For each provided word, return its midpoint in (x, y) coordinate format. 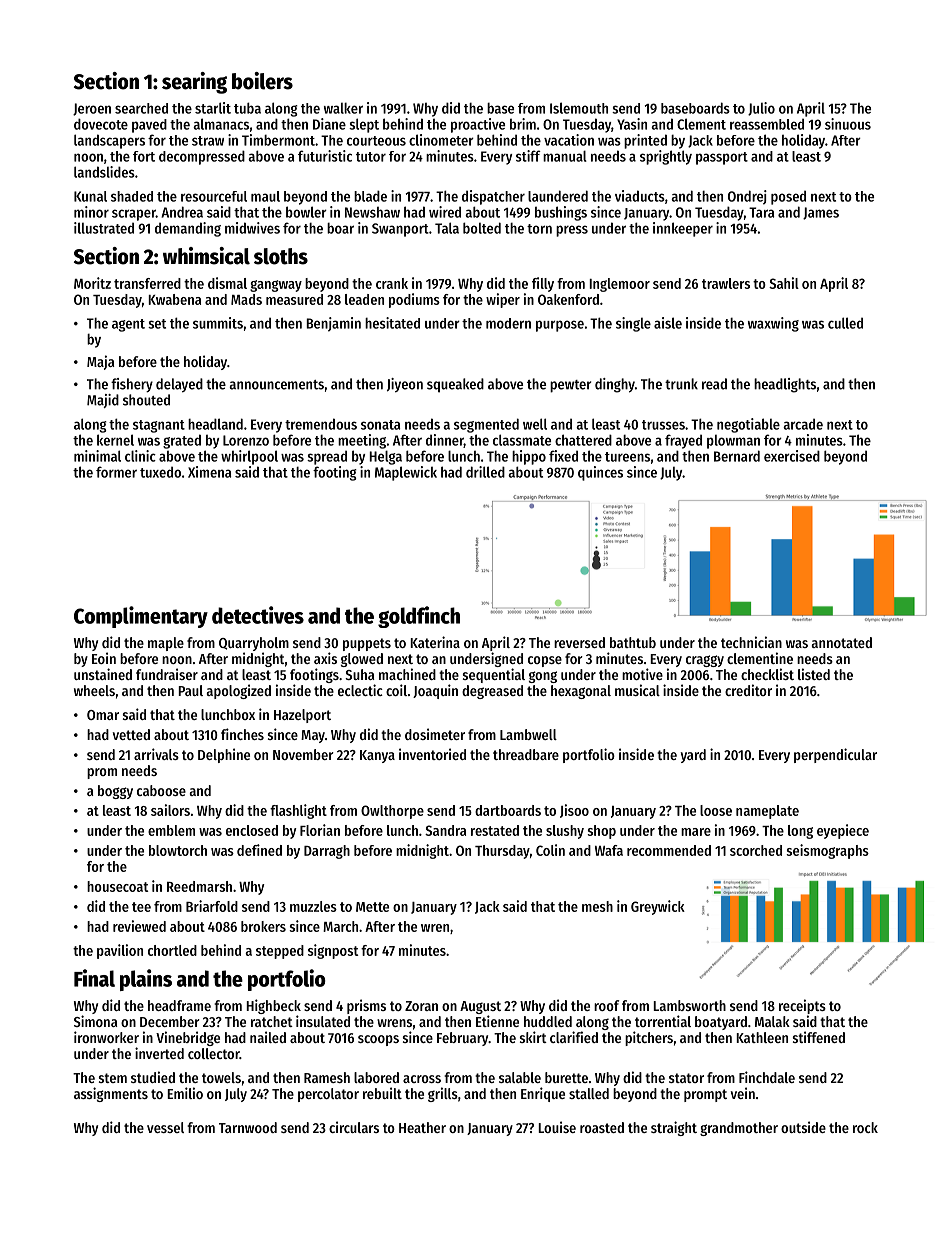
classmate (522, 440)
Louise (557, 1127)
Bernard (737, 456)
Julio (761, 109)
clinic (140, 456)
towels (221, 1077)
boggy (115, 792)
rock (865, 1127)
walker (343, 108)
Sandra (445, 830)
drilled (485, 472)
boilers (262, 81)
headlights (785, 385)
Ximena (209, 472)
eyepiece (843, 831)
